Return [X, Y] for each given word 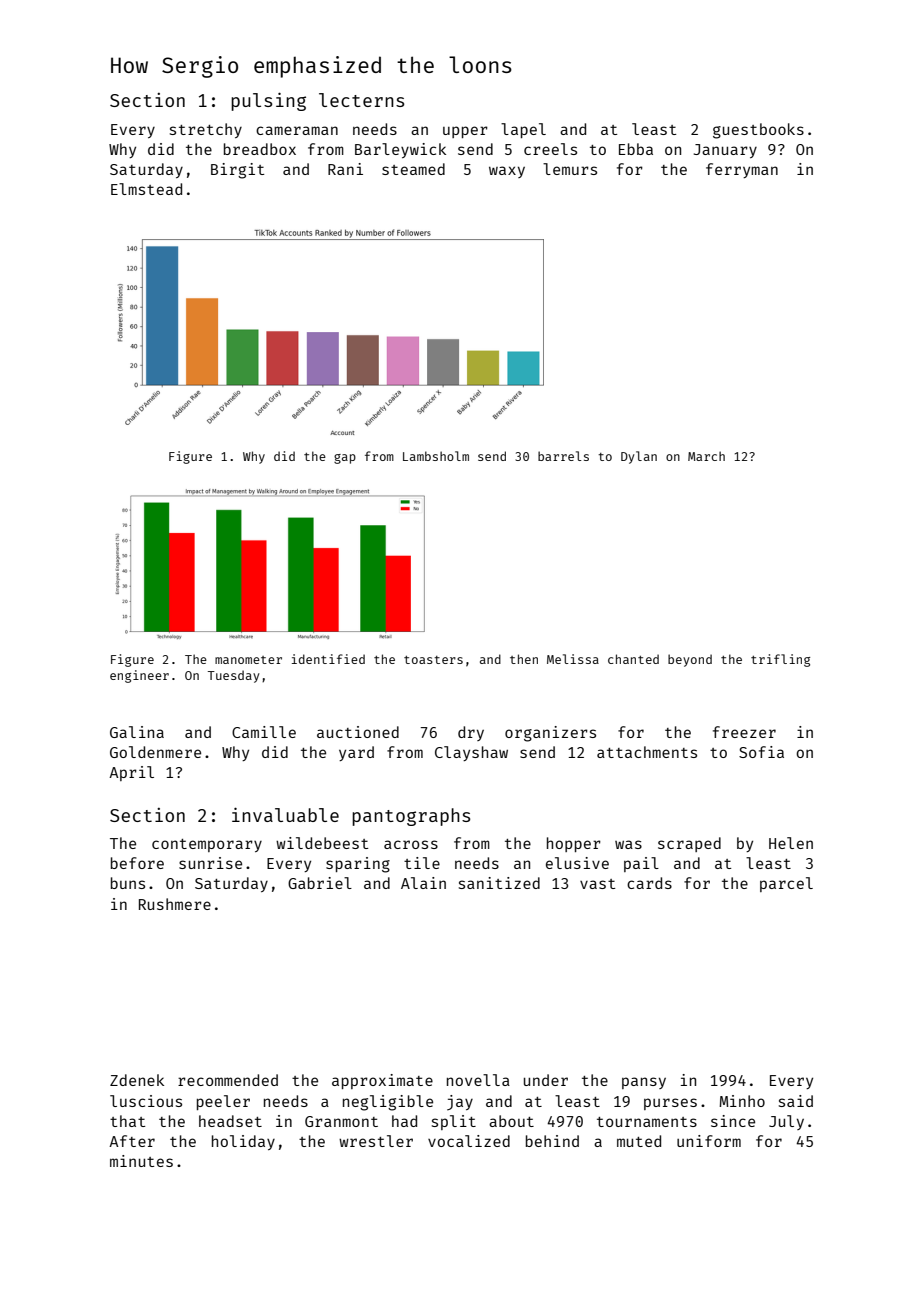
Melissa [573, 659]
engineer [139, 676]
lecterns [361, 100]
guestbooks [758, 131]
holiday [243, 1142]
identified [328, 659]
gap [345, 459]
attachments [647, 752]
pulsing [268, 101]
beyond [690, 660]
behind [552, 1141]
